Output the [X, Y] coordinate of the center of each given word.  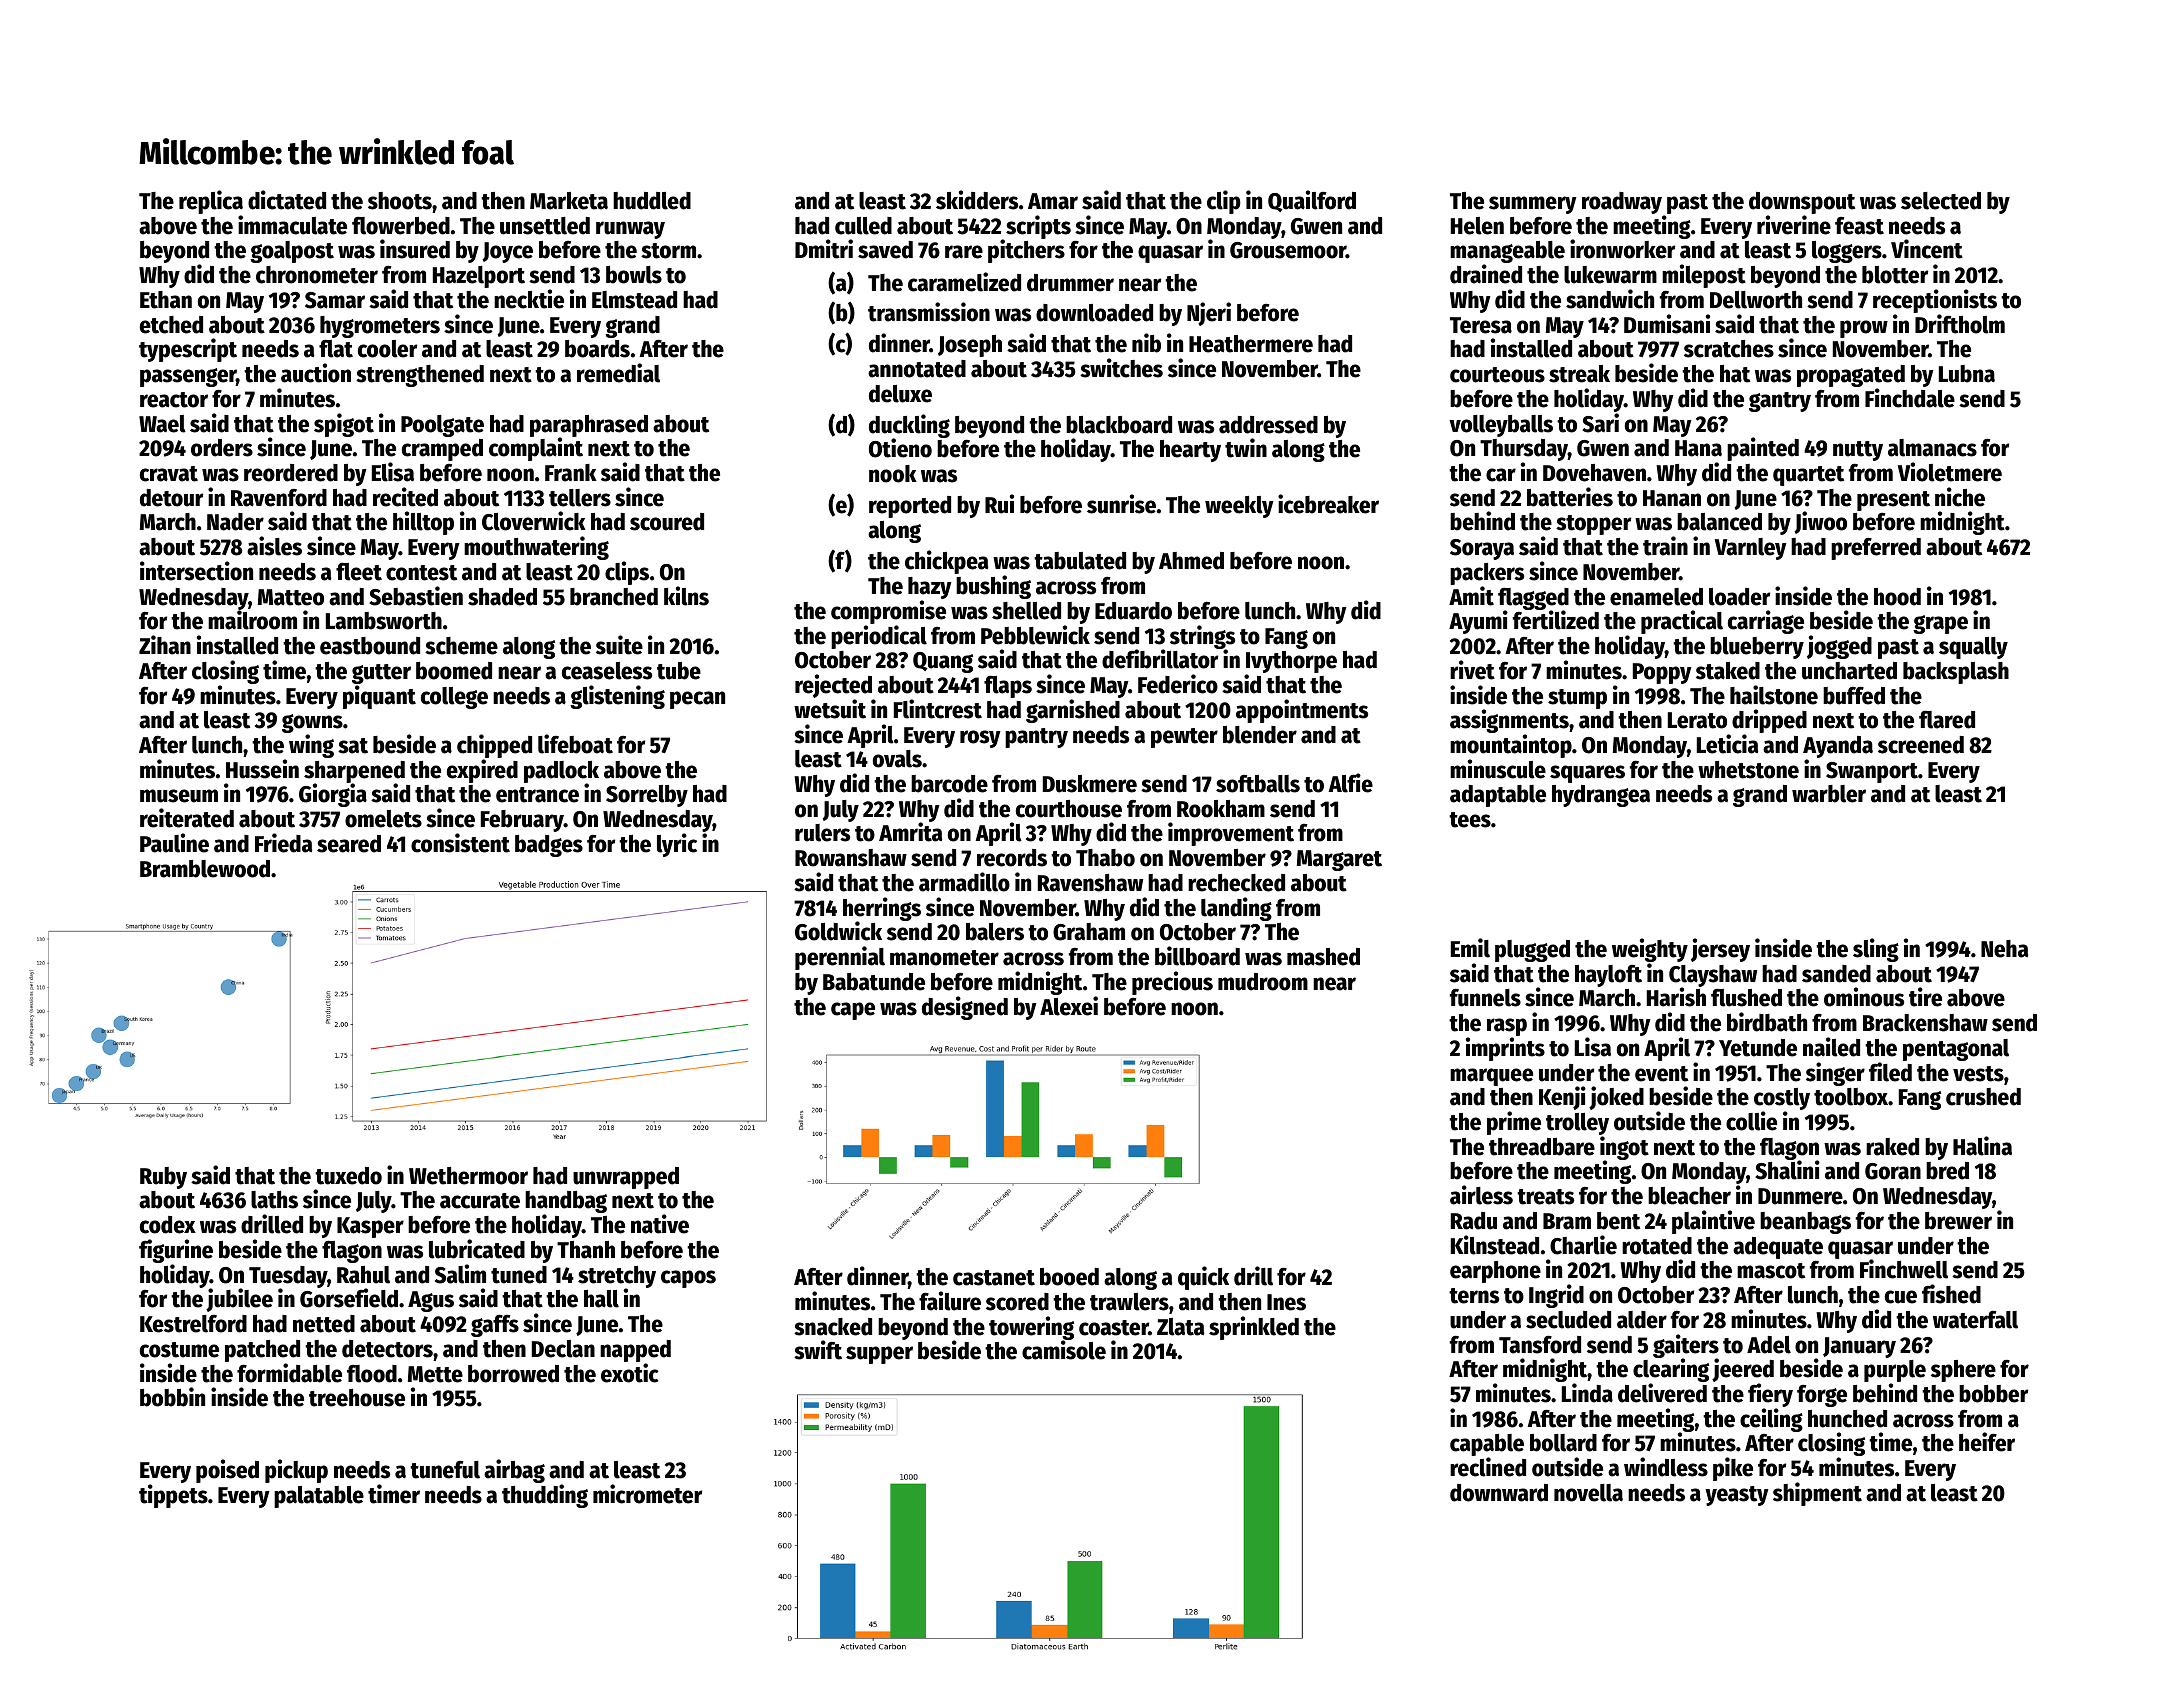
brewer [1958, 1221]
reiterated [187, 818]
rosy [980, 739]
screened [1921, 745]
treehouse [357, 1398]
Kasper [370, 1227]
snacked [833, 1327]
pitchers [1026, 251]
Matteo [291, 597]
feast [1859, 226]
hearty [1190, 451]
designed [965, 1008]
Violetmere [1950, 472]
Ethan [166, 300]
